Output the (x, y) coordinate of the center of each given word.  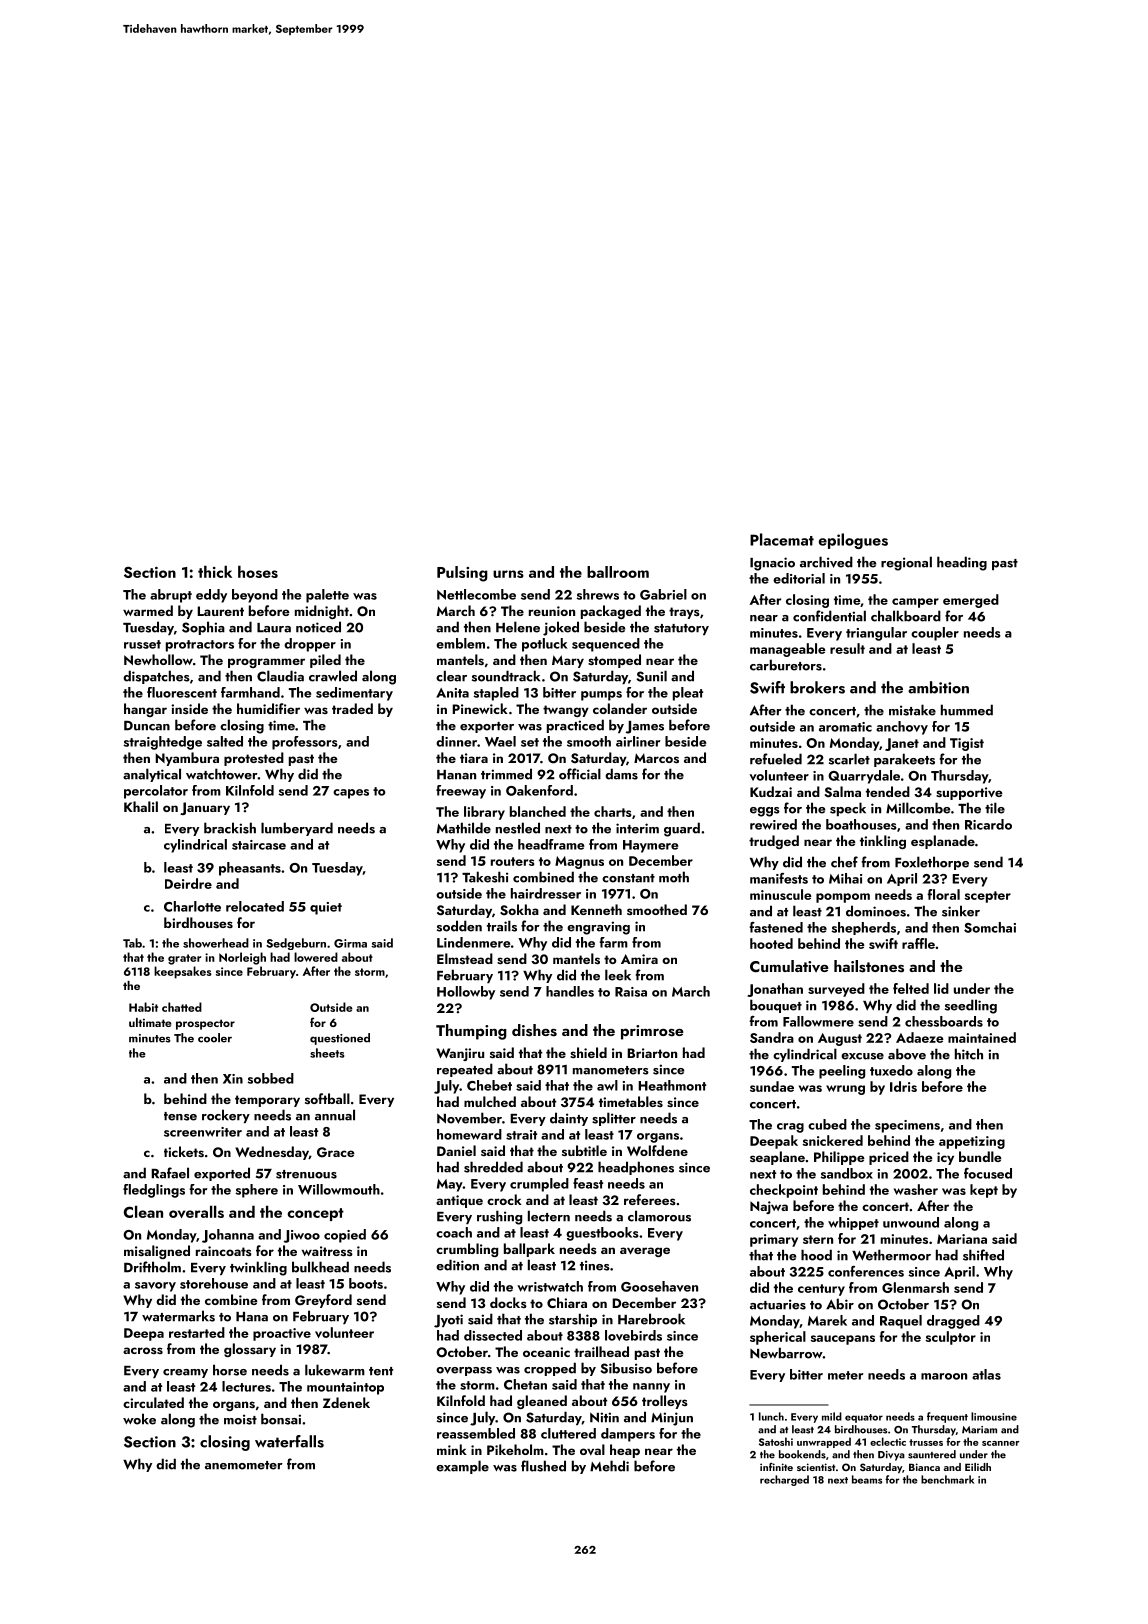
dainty (569, 1119)
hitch (969, 1054)
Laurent (220, 611)
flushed (543, 1466)
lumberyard (297, 829)
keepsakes (183, 972)
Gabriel (663, 594)
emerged (971, 601)
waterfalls (289, 1441)
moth (674, 877)
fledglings (154, 1191)
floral (943, 894)
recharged (784, 1480)
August (840, 1039)
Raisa (631, 992)
